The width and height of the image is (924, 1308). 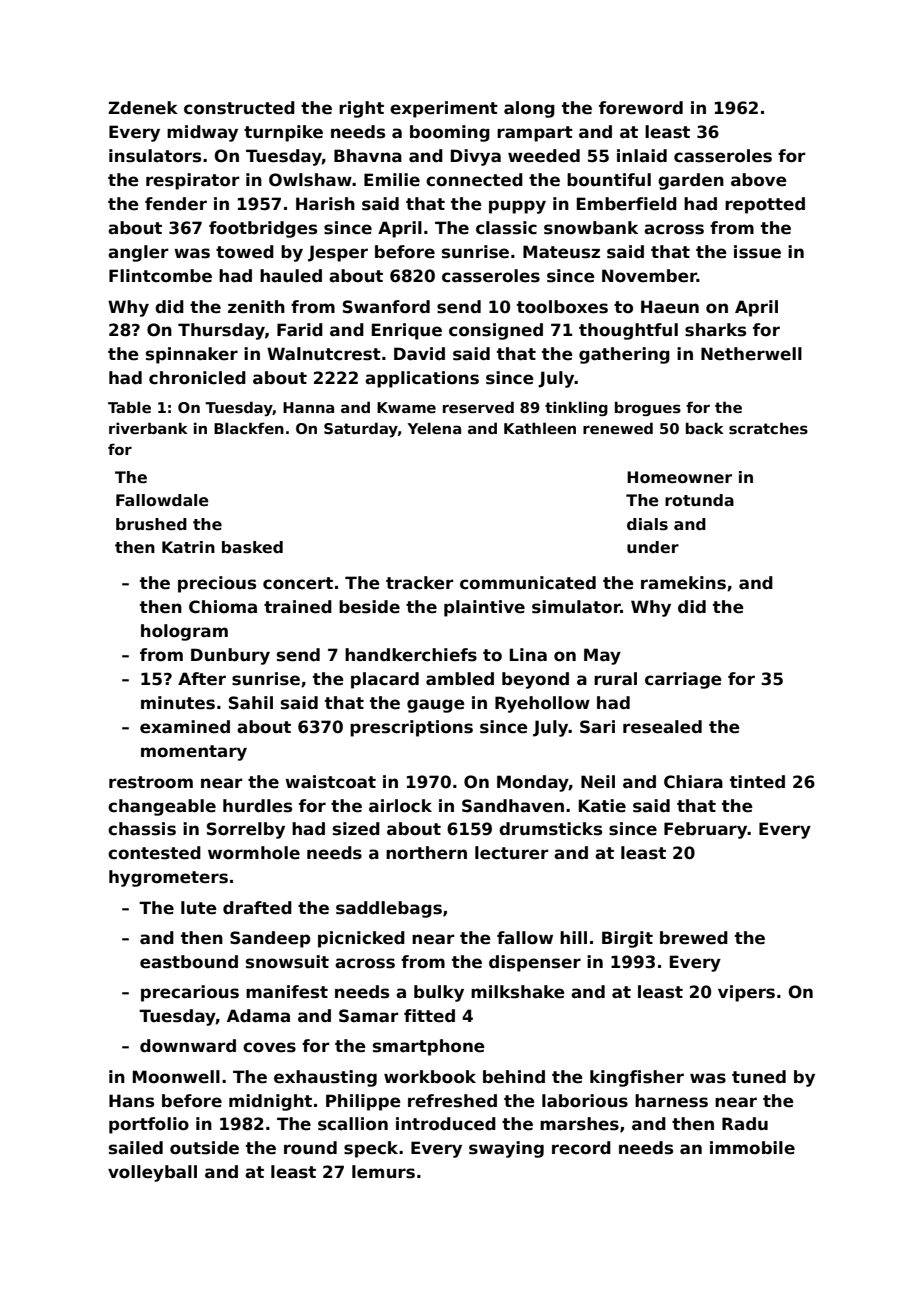 I want to click on immobile, so click(x=752, y=1148).
